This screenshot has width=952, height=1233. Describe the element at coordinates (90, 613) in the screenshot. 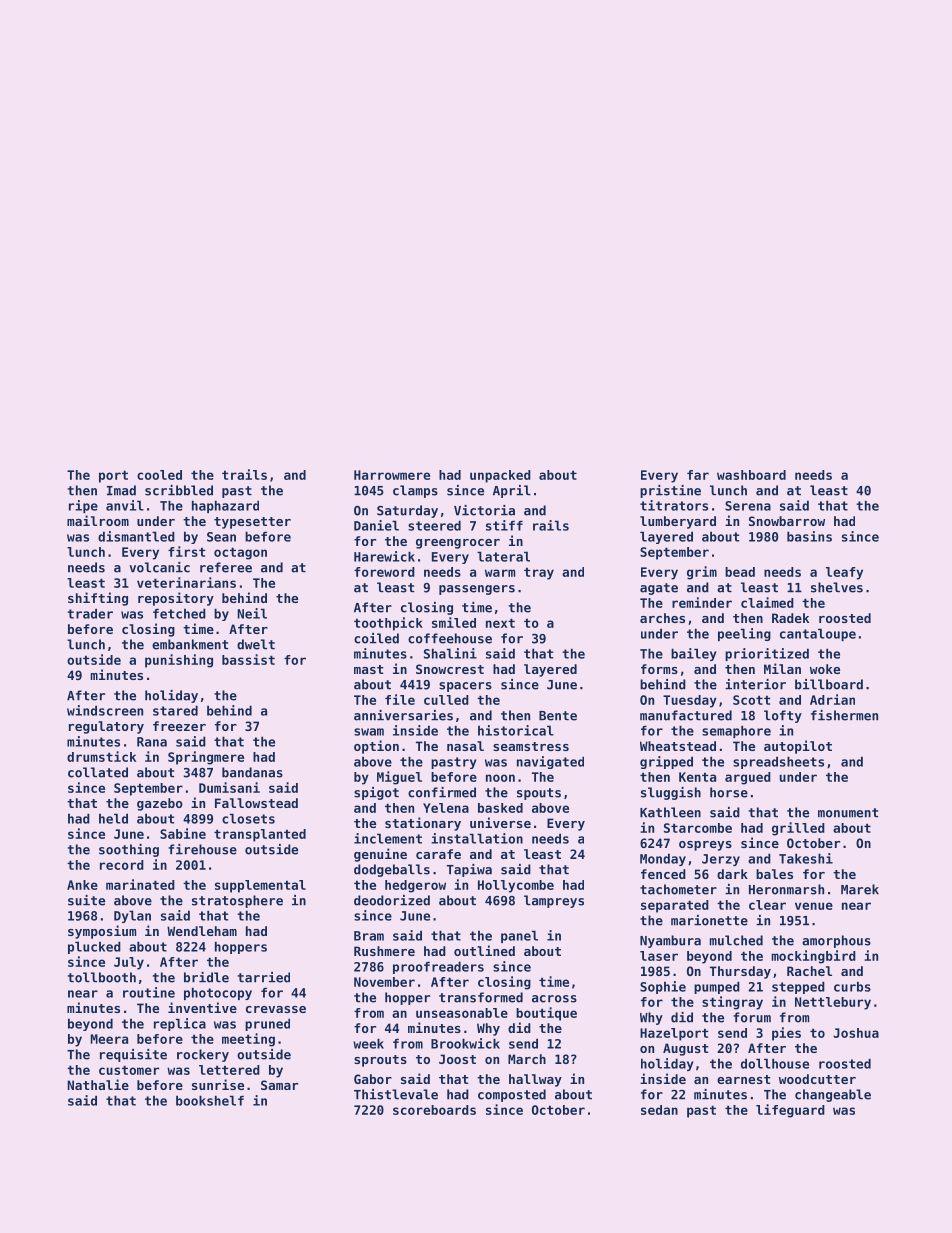

I see `trader` at that location.
